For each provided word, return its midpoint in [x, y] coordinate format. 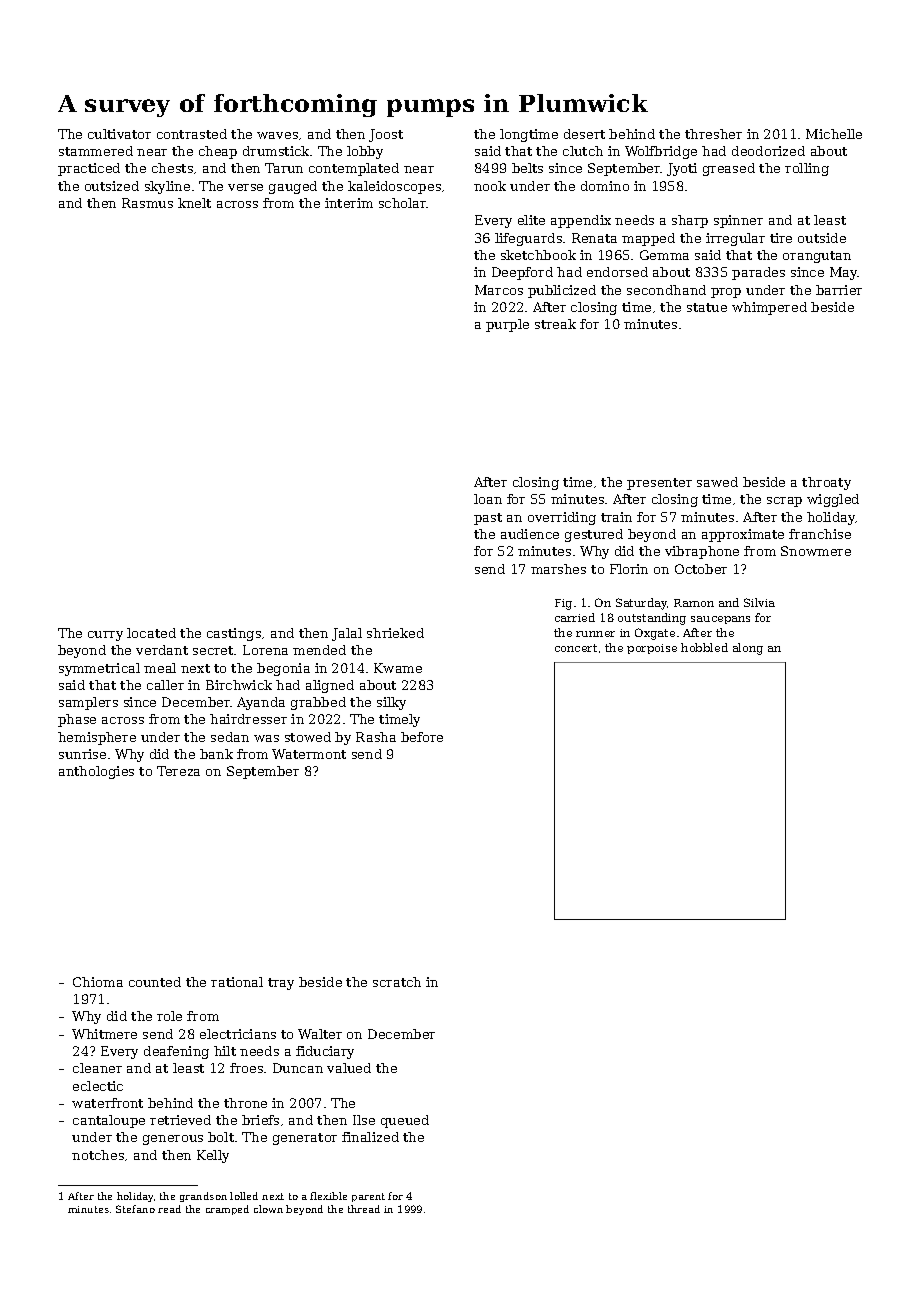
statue [707, 307]
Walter [320, 1034]
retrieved [180, 1120]
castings [234, 634]
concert [576, 648]
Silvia [759, 602]
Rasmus [147, 203]
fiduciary [325, 1052]
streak [555, 324]
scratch [397, 982]
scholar [403, 203]
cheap [218, 152]
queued [405, 1121]
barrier [839, 290]
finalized [370, 1137]
